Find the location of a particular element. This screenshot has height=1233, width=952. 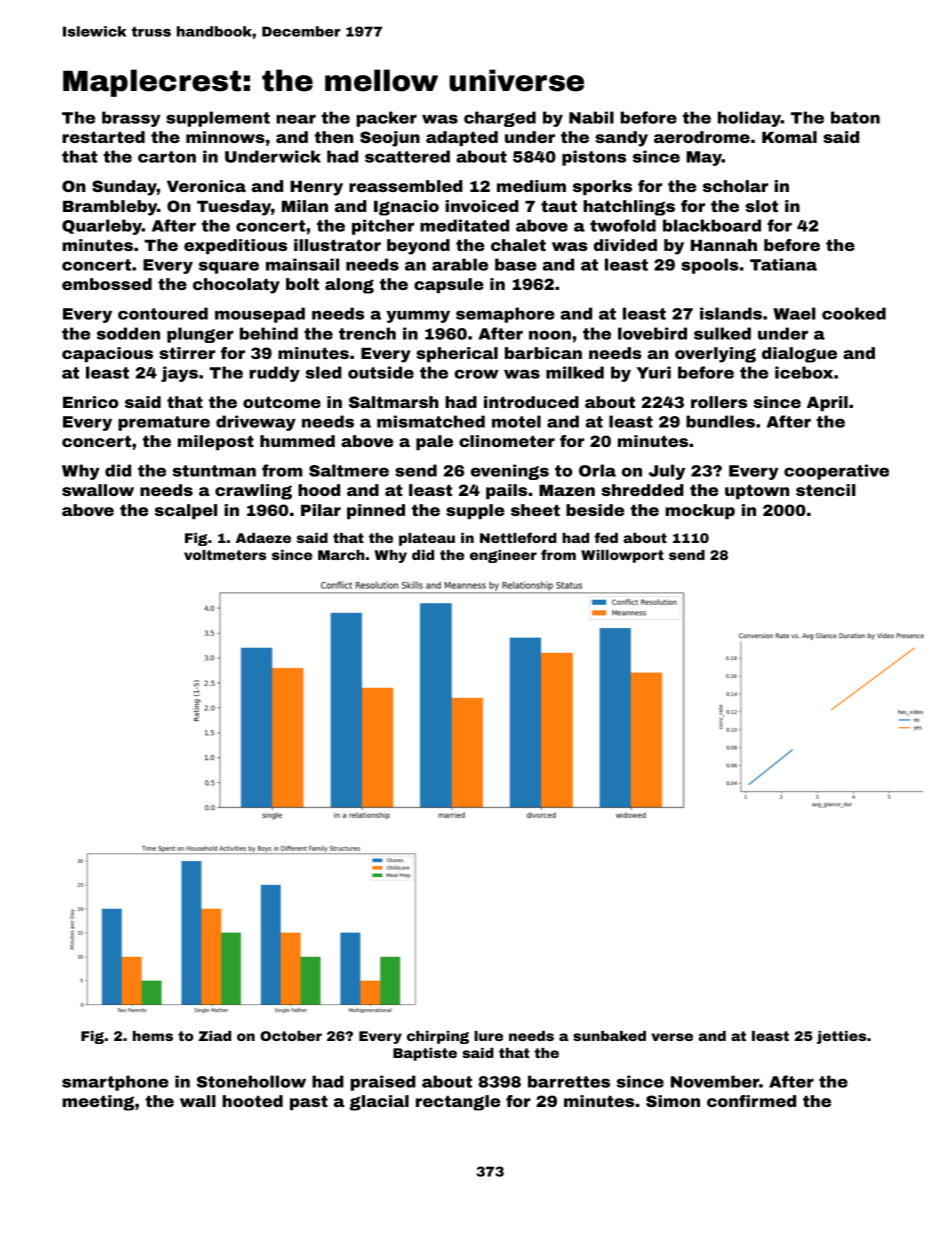

Ziad is located at coordinates (214, 1036).
